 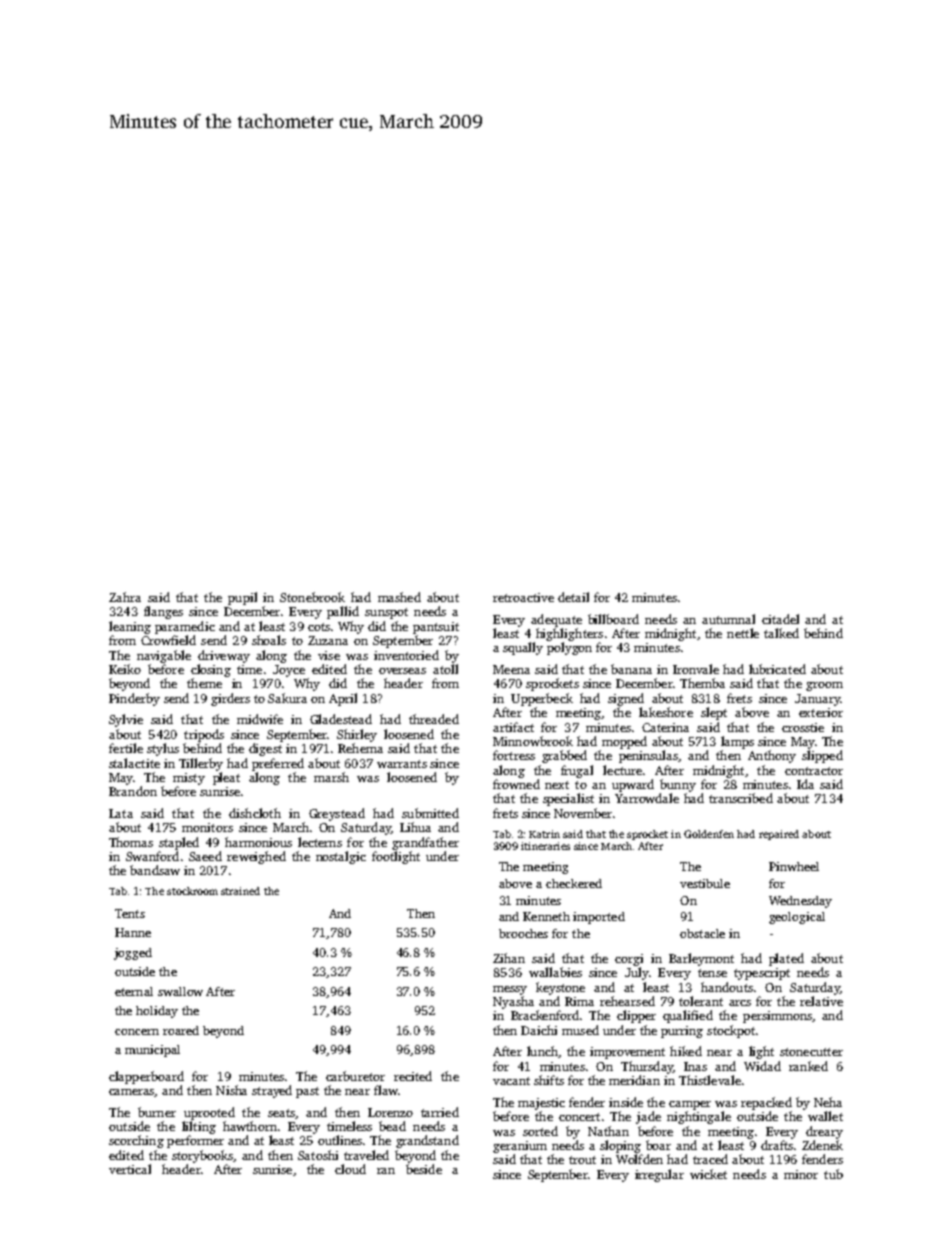 What do you see at coordinates (541, 1104) in the screenshot?
I see `majestic` at bounding box center [541, 1104].
